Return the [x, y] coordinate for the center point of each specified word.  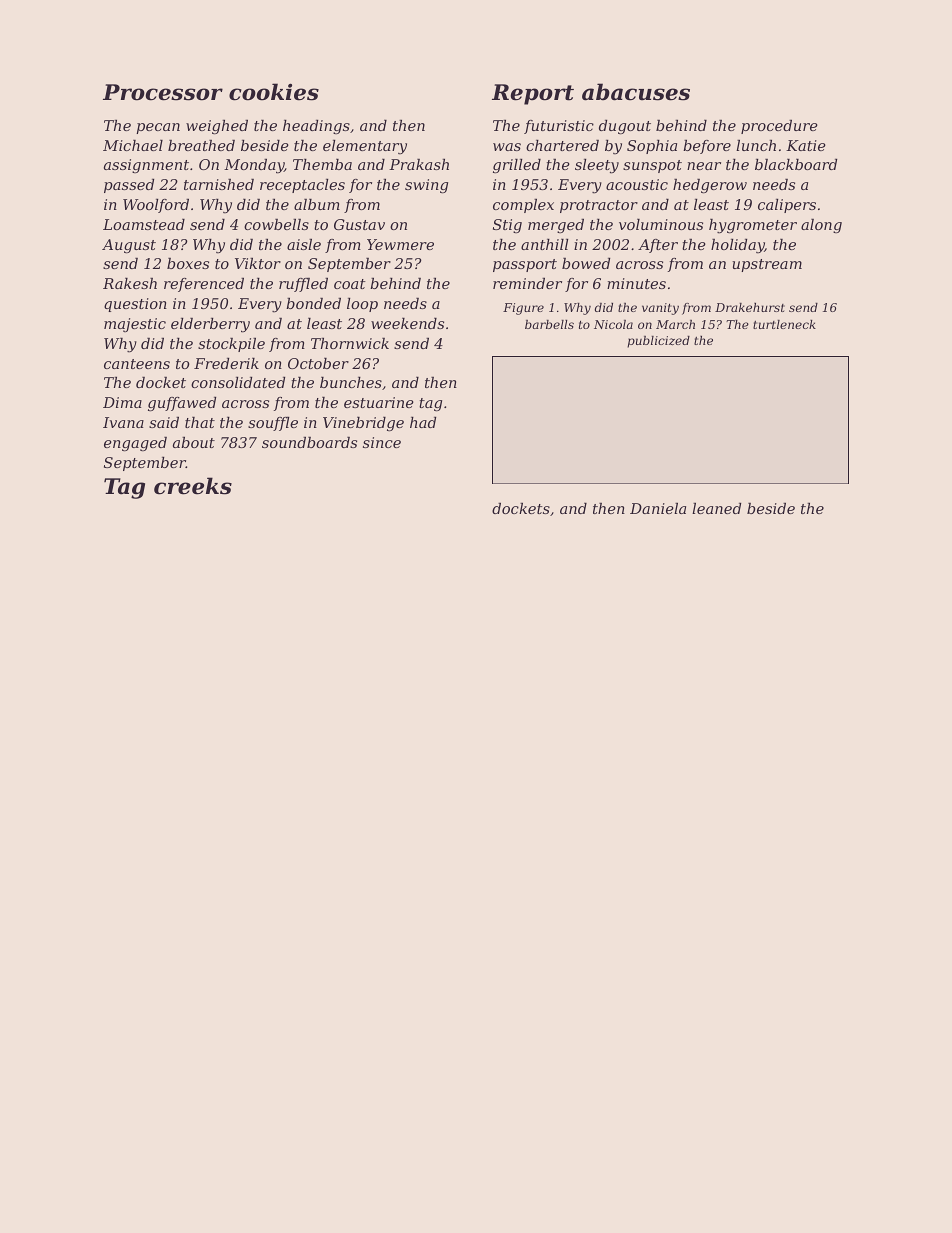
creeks [193, 486]
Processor [163, 92]
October [318, 363]
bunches [351, 382]
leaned [716, 508]
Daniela [658, 508]
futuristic [559, 127]
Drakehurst [750, 307]
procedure [779, 127]
